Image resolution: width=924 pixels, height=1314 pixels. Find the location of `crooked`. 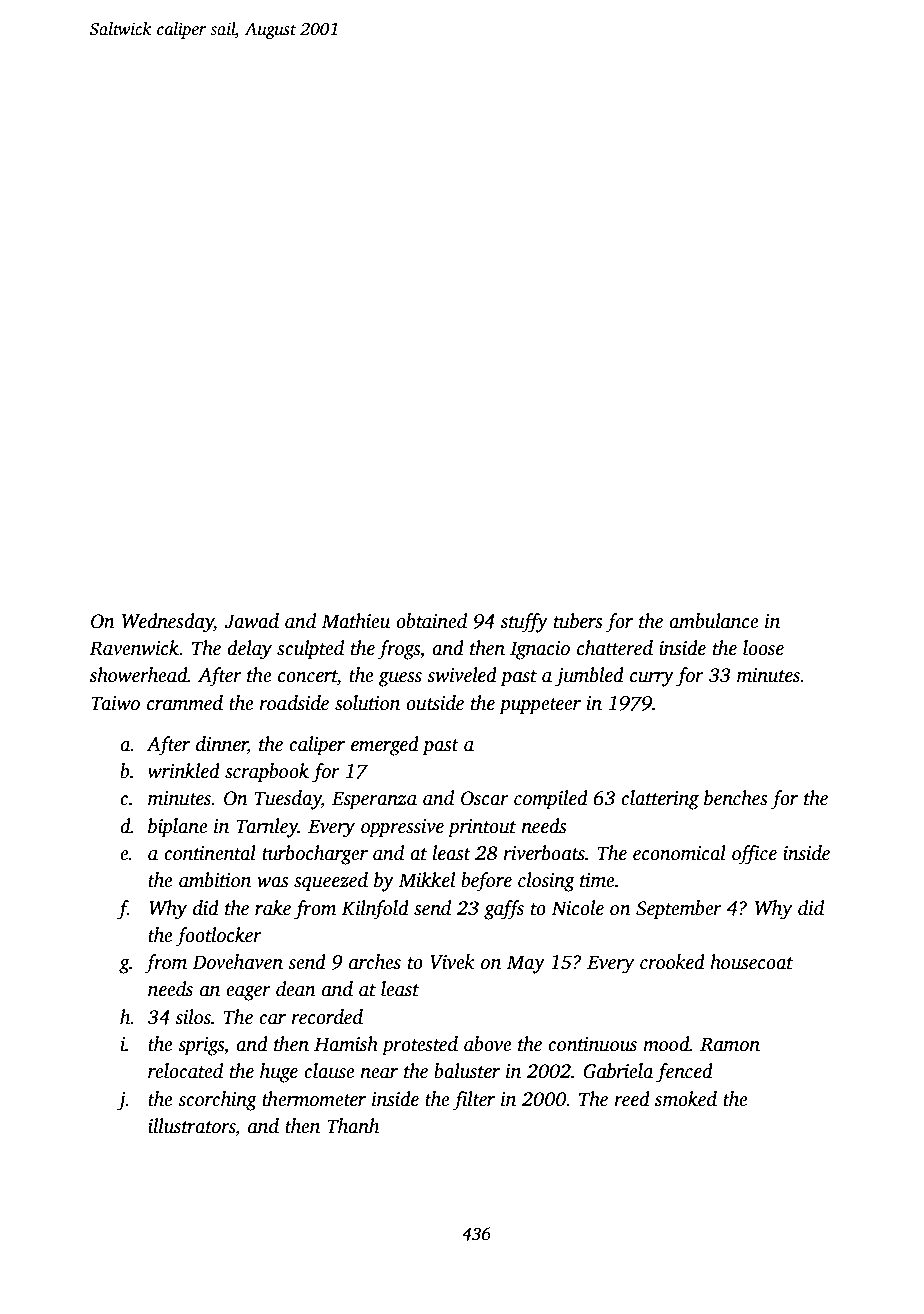

crooked is located at coordinates (672, 962).
